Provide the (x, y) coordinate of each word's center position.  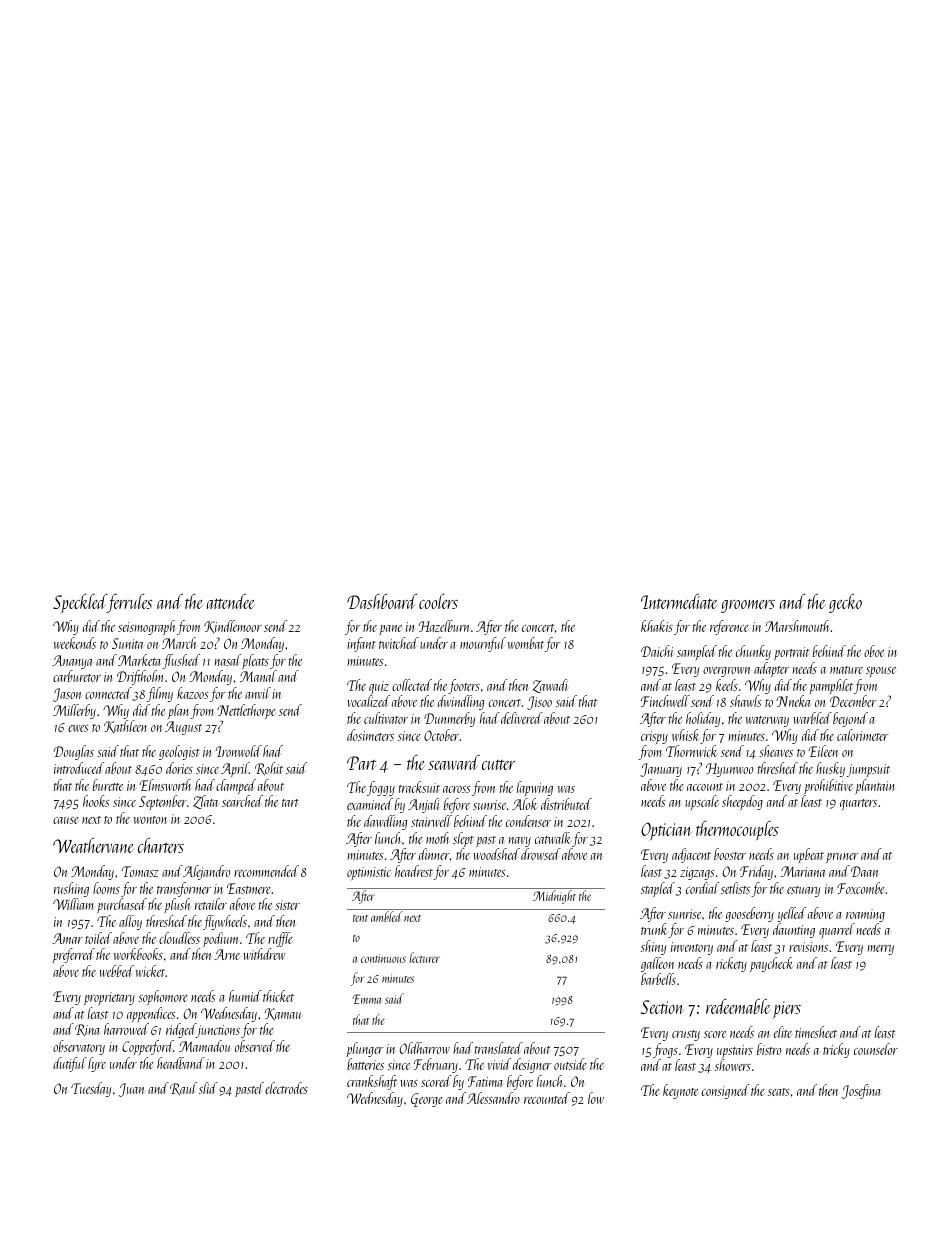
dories (179, 768)
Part (361, 763)
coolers (438, 601)
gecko (845, 603)
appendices (151, 1014)
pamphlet (831, 686)
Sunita (128, 643)
